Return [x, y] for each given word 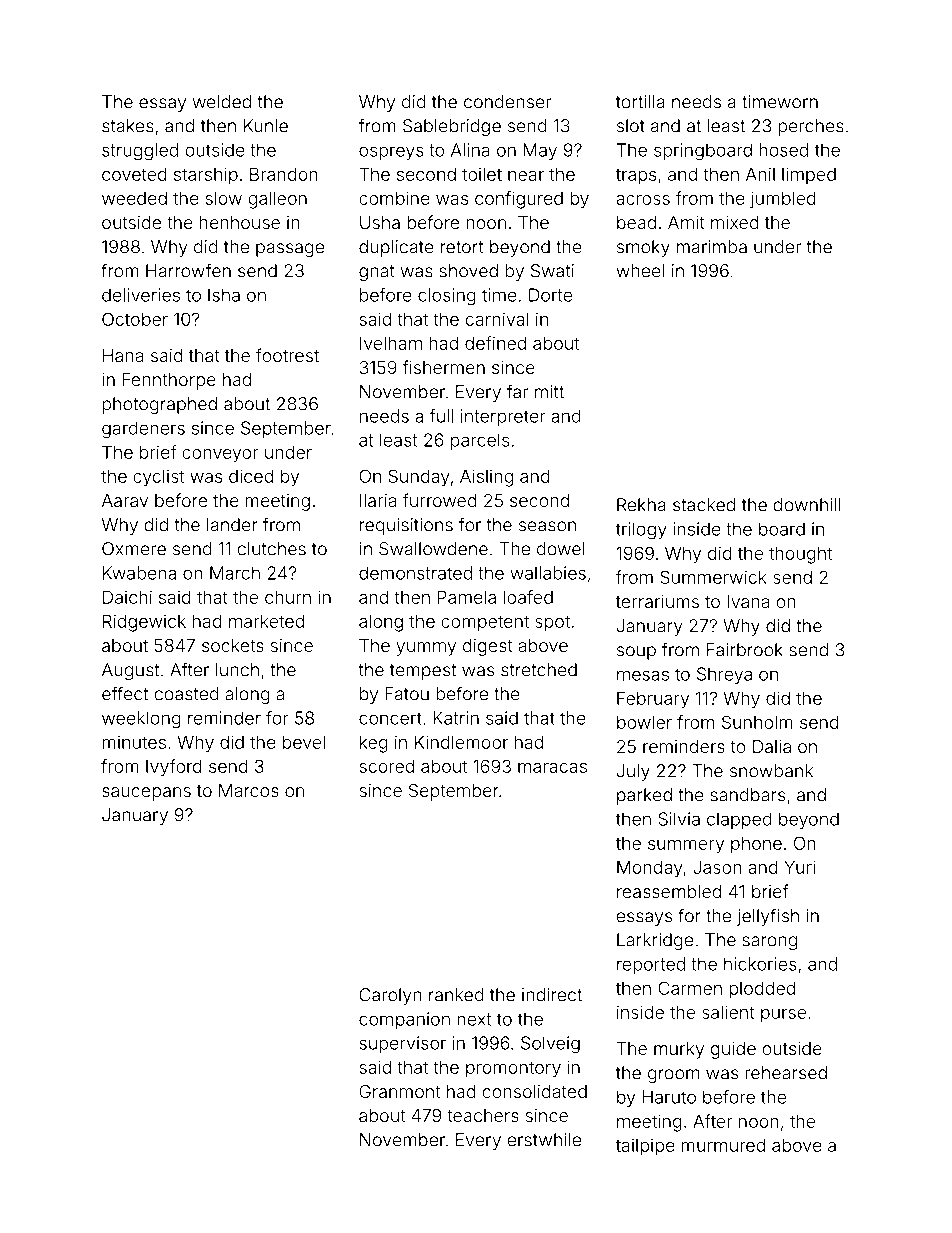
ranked [456, 995]
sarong [769, 943]
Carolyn [390, 996]
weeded [134, 198]
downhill [807, 505]
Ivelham [391, 343]
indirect [552, 995]
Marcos [249, 790]
